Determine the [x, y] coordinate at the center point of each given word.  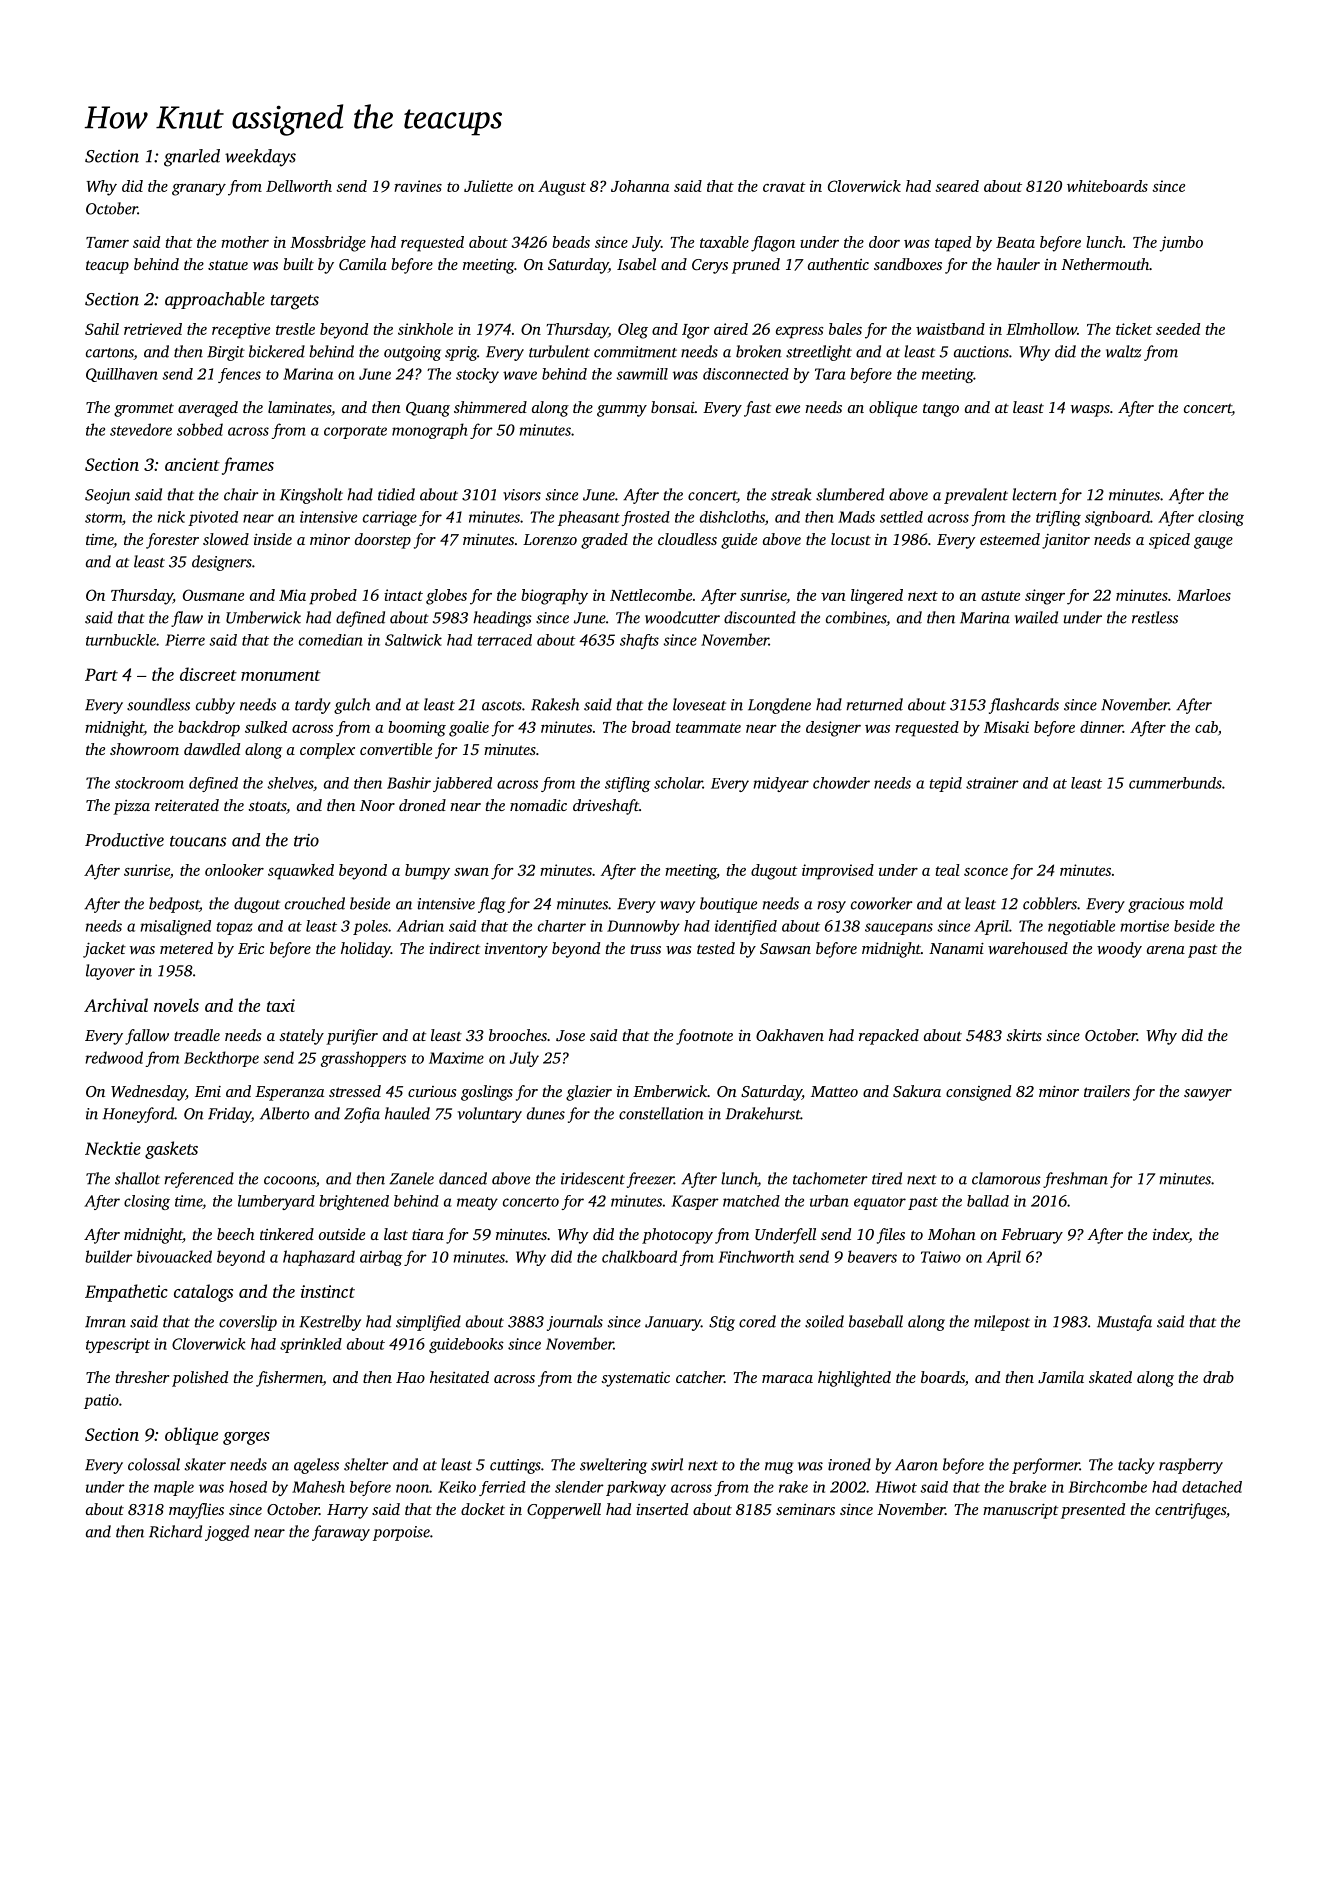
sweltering [613, 1466]
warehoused [1028, 948]
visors [522, 495]
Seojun [107, 496]
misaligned [175, 927]
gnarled [192, 158]
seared [957, 186]
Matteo [834, 1091]
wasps [1090, 411]
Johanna [640, 186]
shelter [366, 1464]
